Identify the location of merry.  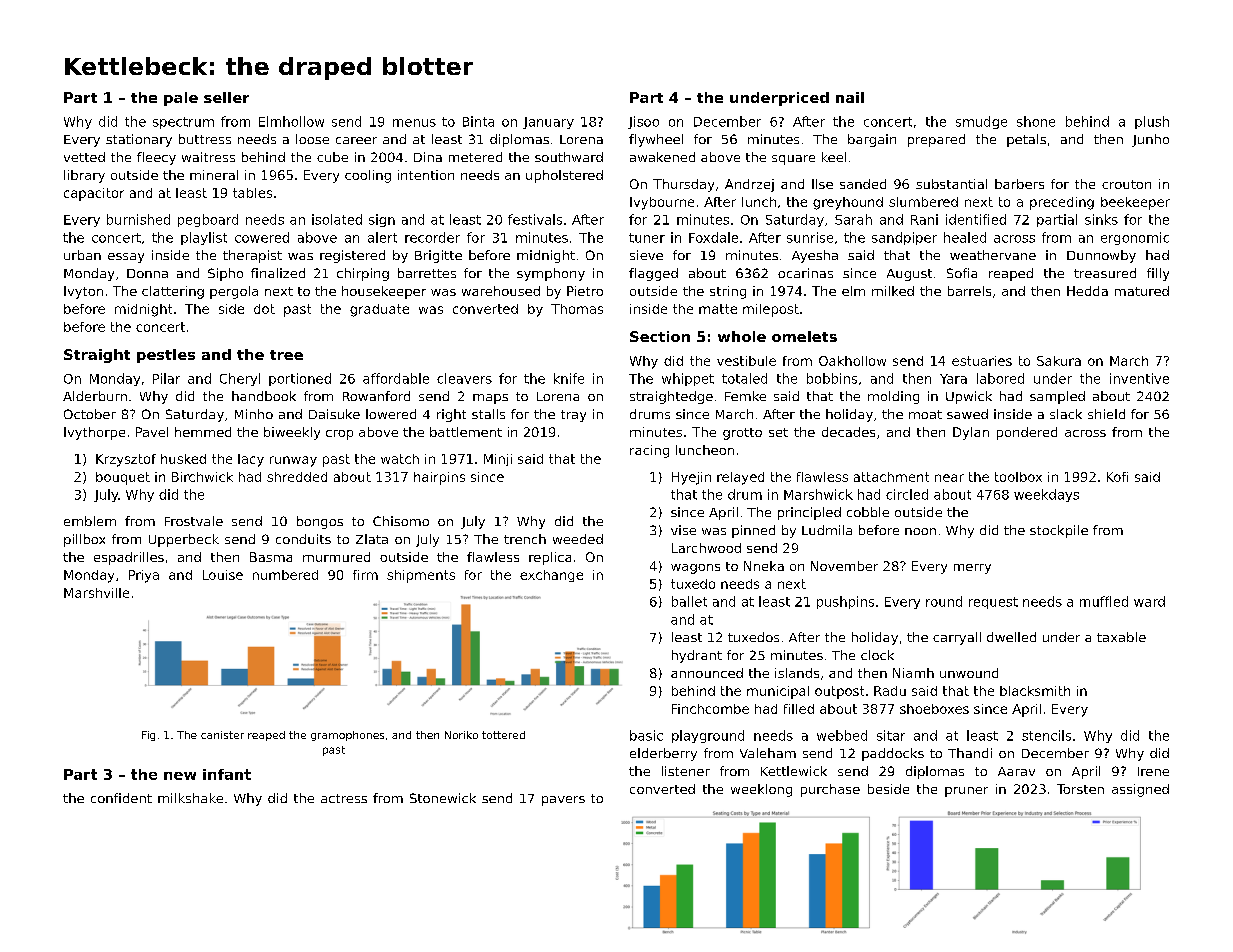
(972, 569).
